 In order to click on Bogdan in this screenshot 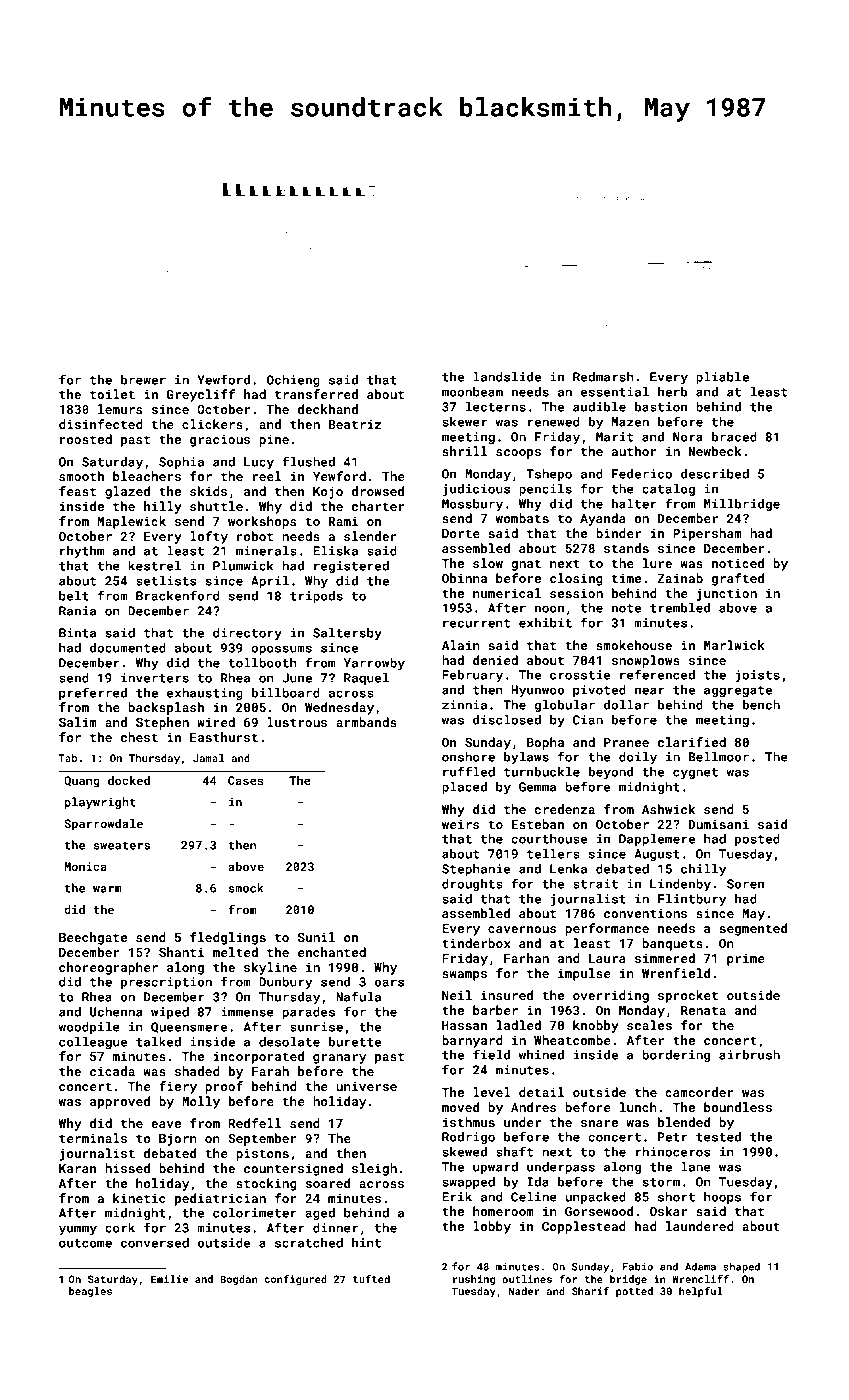, I will do `click(238, 1280)`.
